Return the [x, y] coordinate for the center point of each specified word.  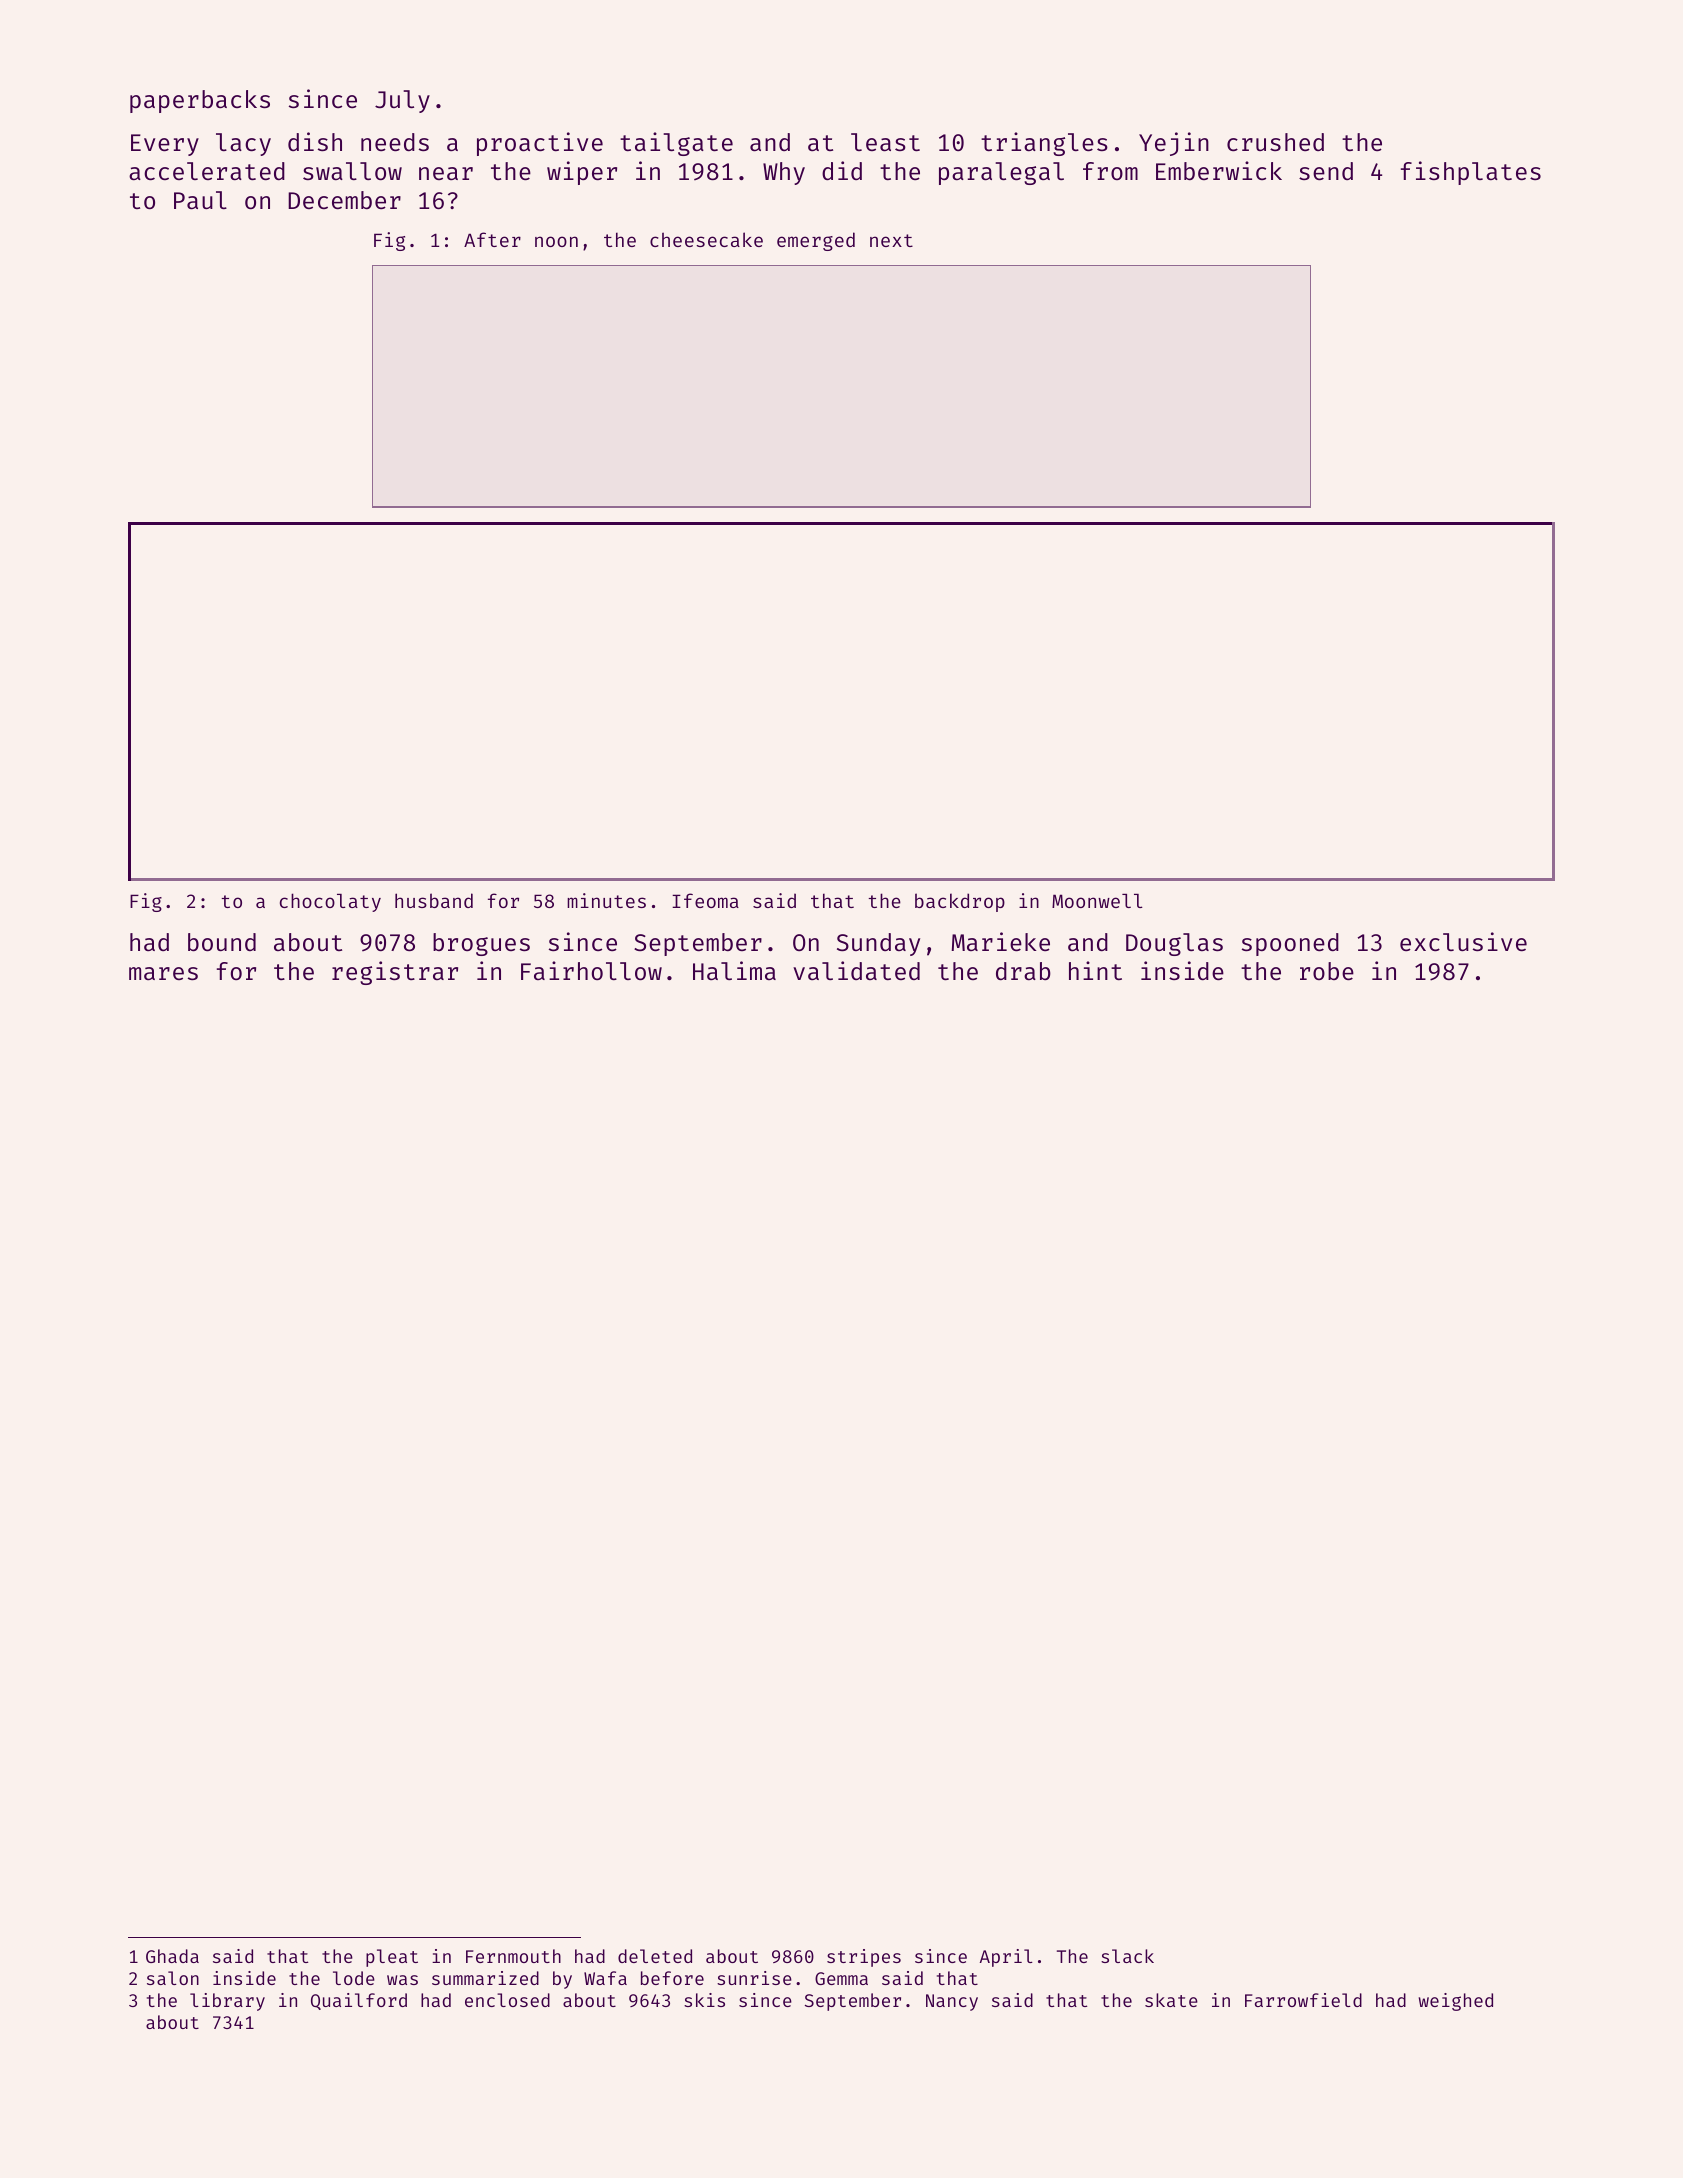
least [885, 142]
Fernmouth [513, 1956]
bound [222, 942]
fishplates [1471, 173]
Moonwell [1097, 901]
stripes [864, 1958]
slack [1127, 1956]
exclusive [1463, 941]
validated [856, 970]
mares [163, 973]
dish [315, 141]
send [1326, 171]
